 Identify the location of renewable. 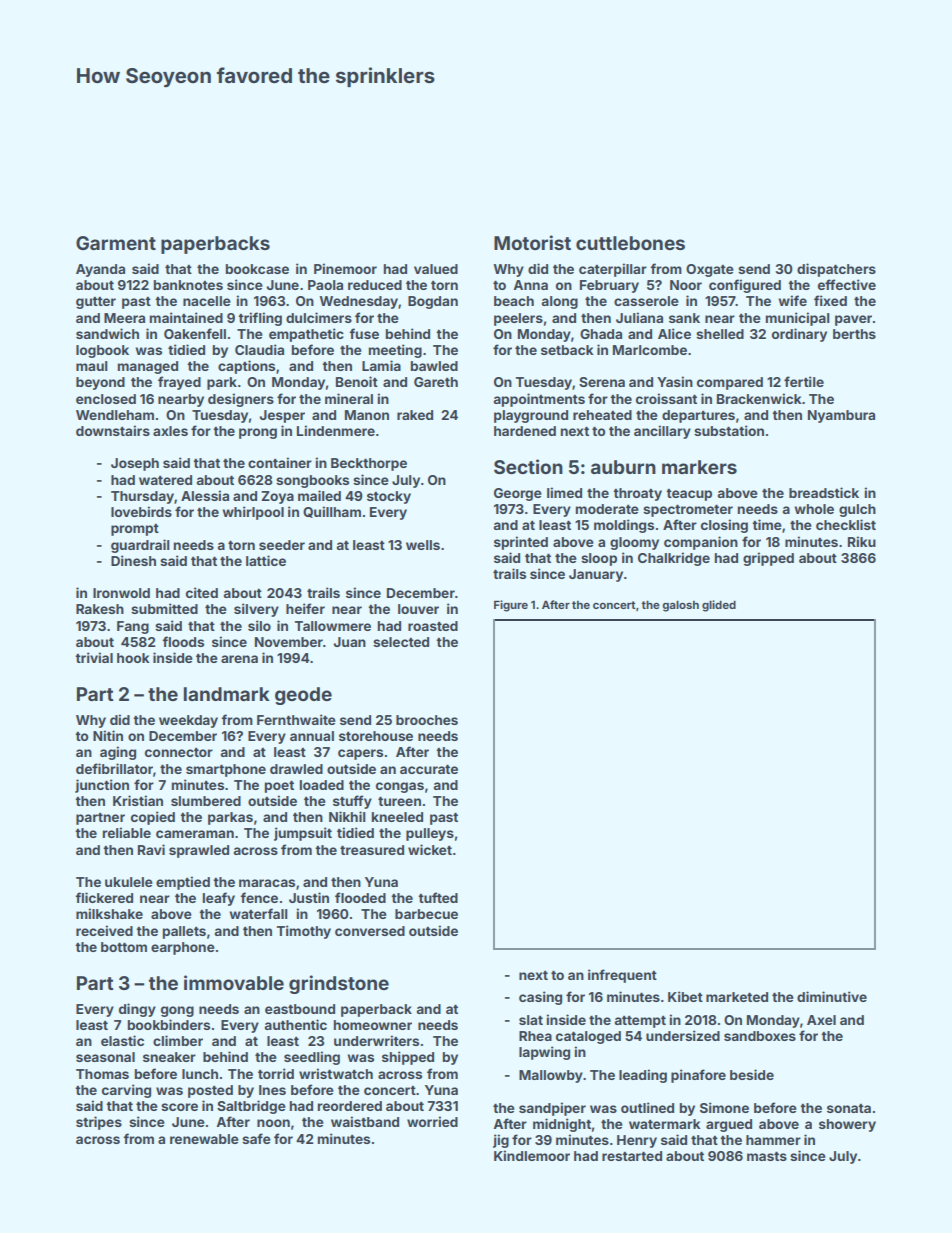
(204, 1139).
